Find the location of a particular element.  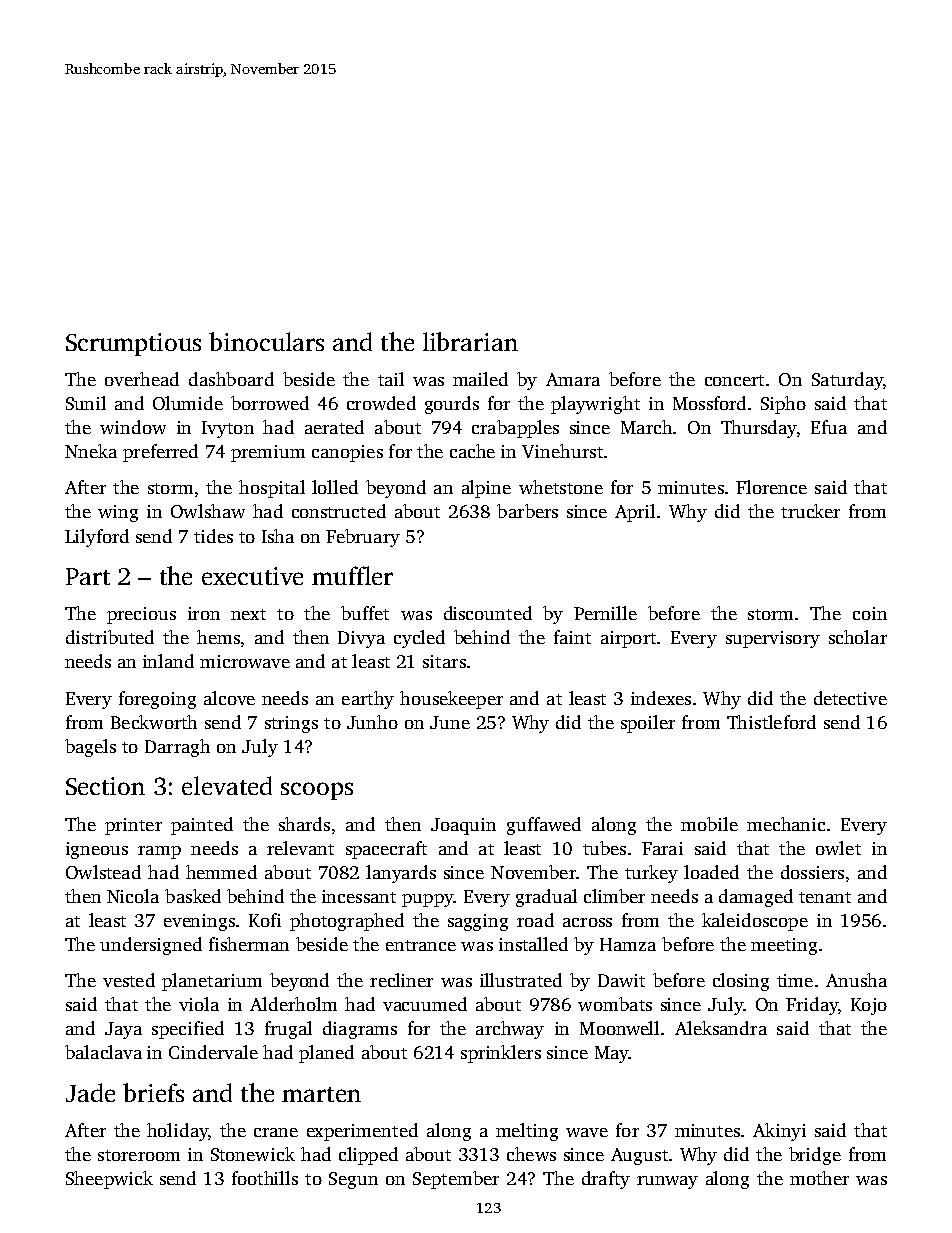

strings is located at coordinates (291, 724).
